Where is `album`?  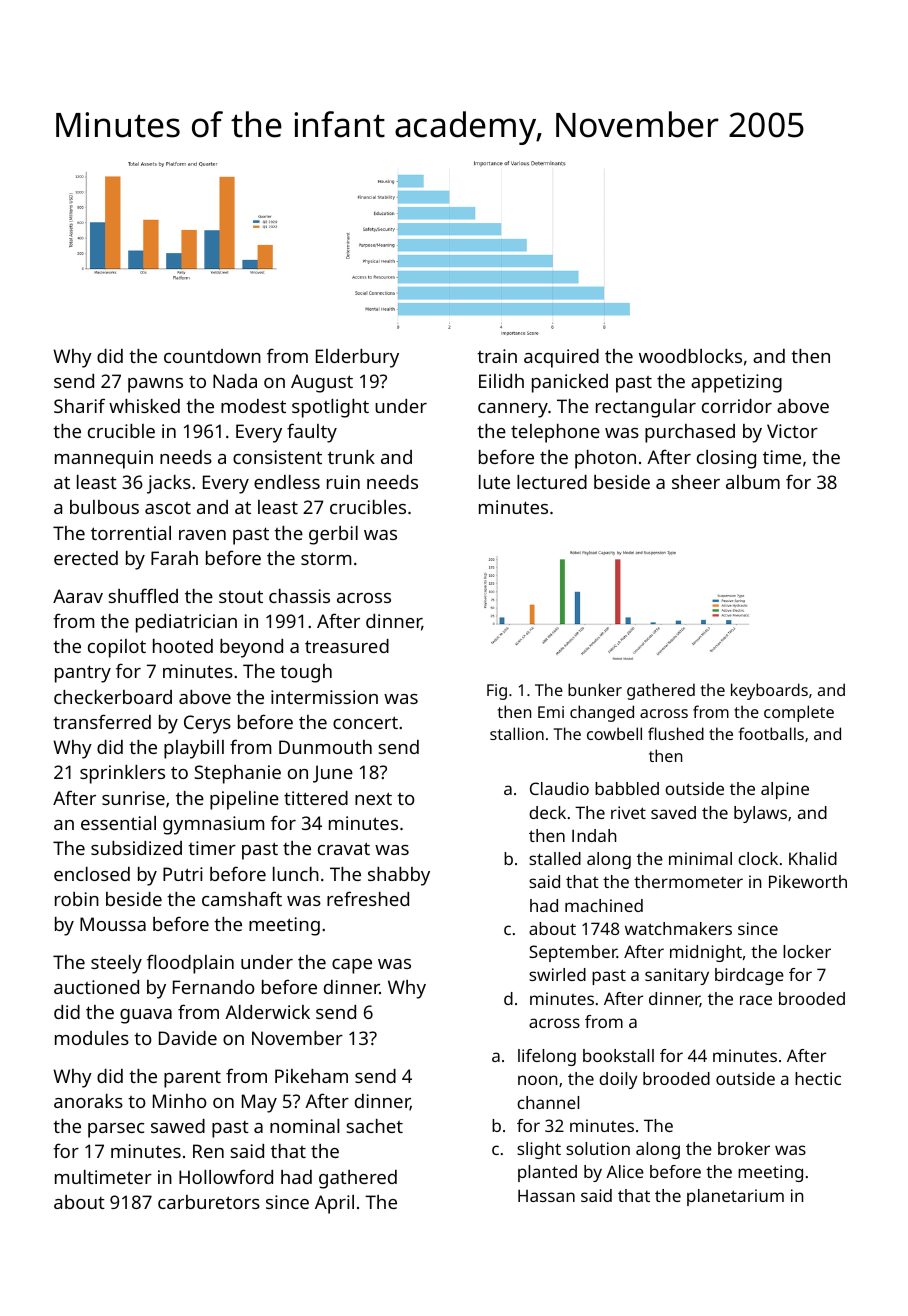 album is located at coordinates (753, 482).
